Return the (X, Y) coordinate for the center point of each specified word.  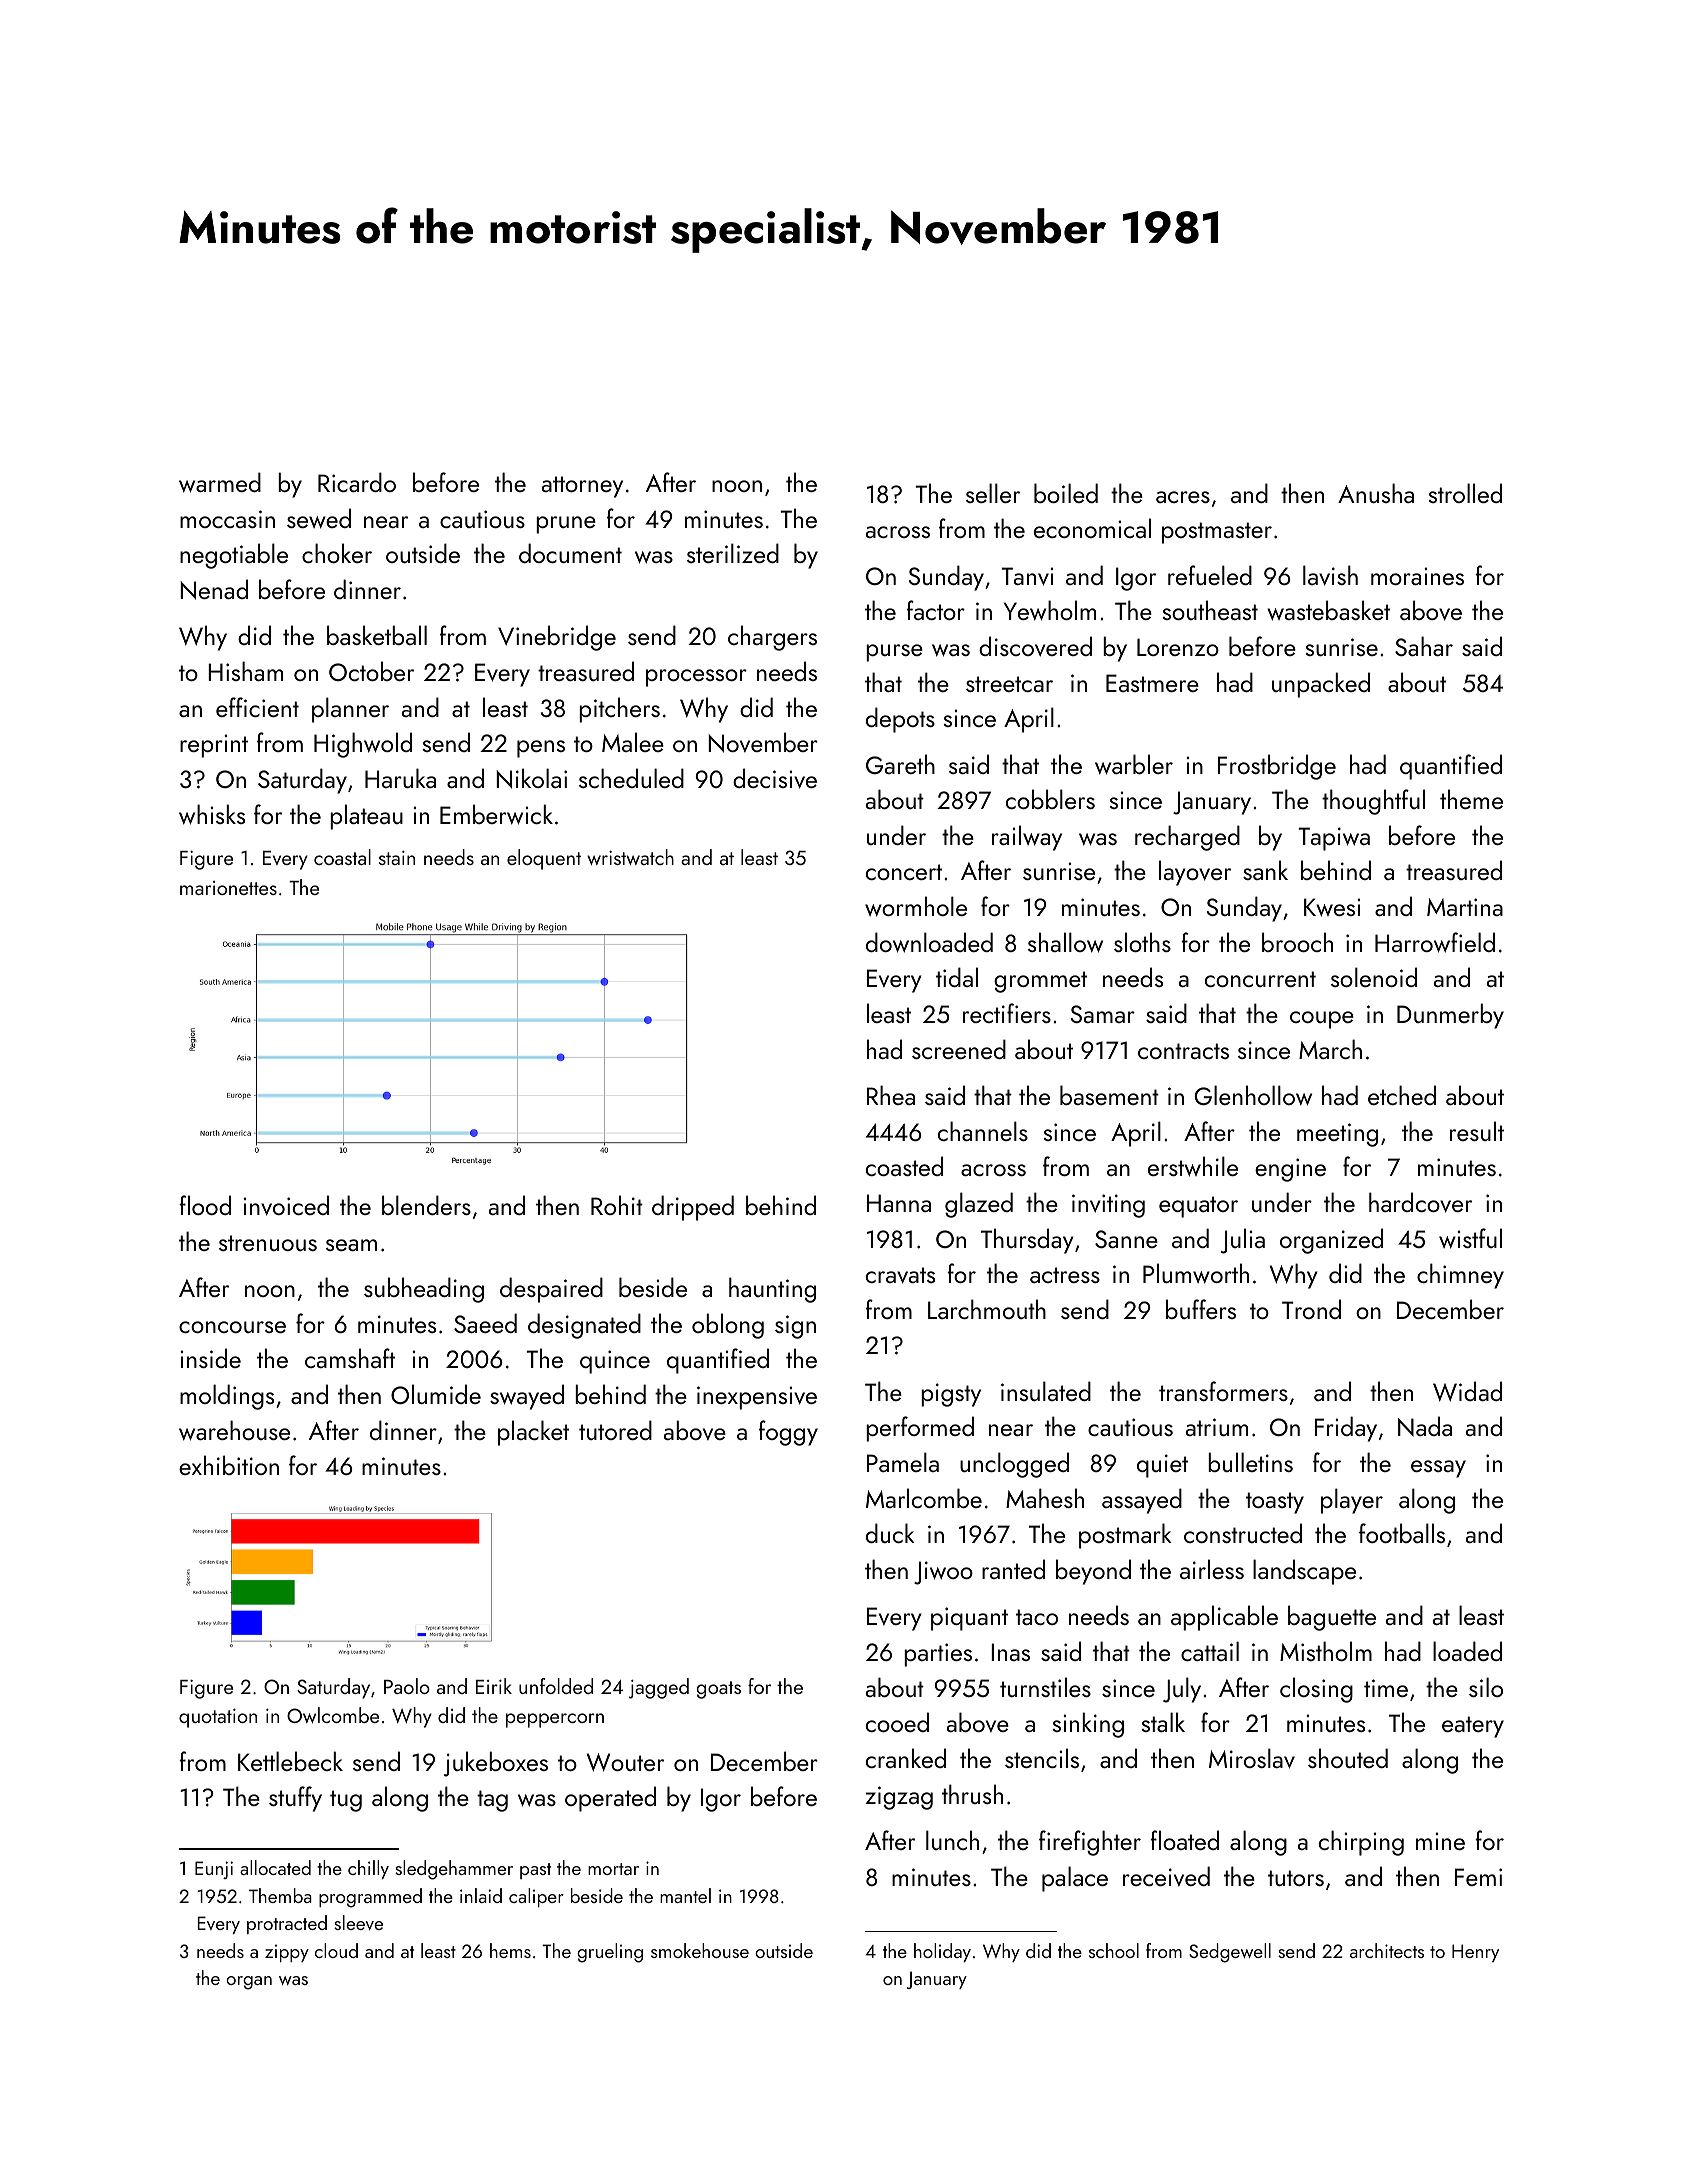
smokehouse (700, 1950)
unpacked (1321, 685)
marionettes (228, 888)
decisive (775, 778)
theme (1471, 799)
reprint (214, 746)
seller (993, 493)
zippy (287, 1953)
